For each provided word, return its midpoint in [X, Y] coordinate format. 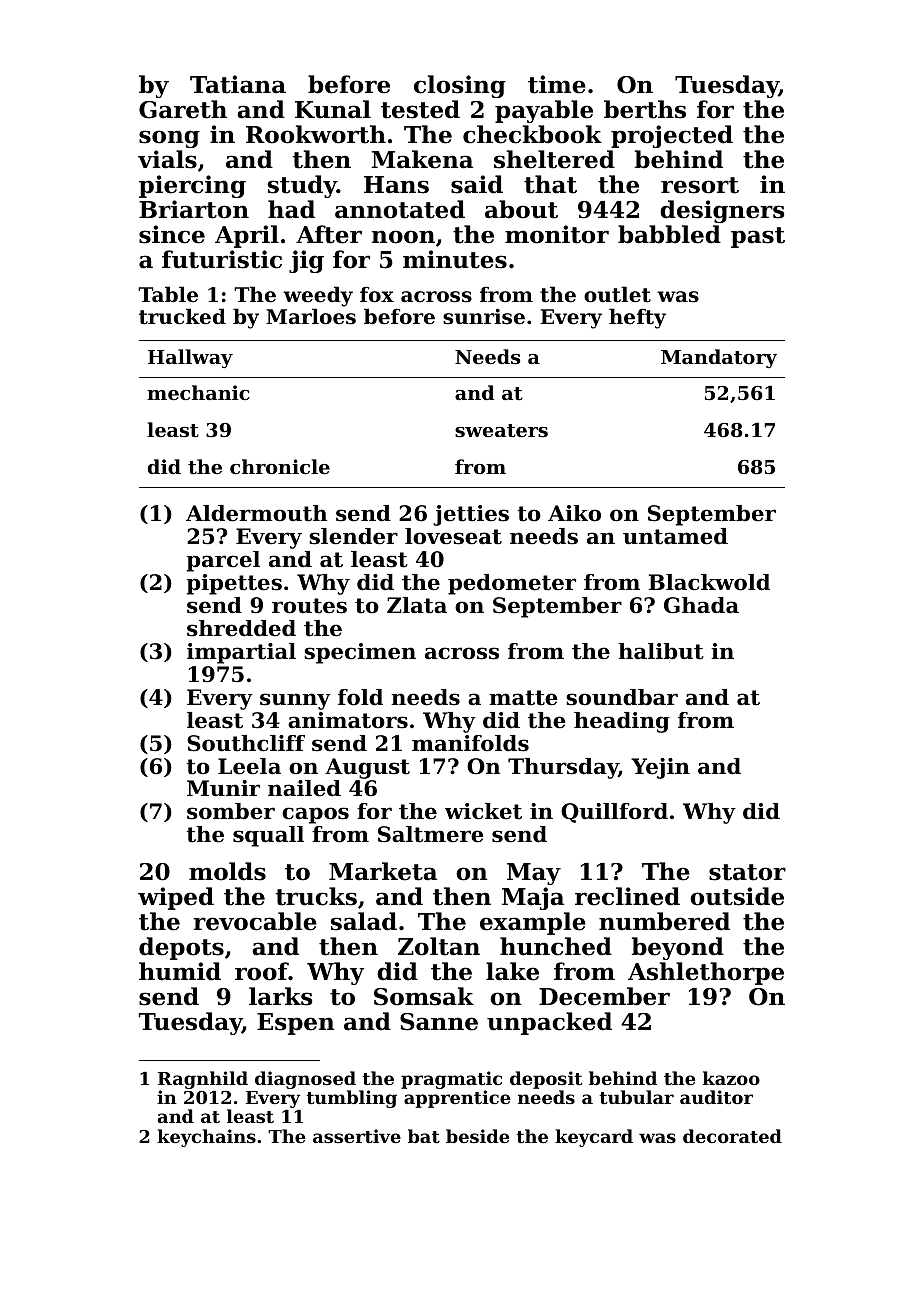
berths [645, 109]
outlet [617, 294]
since [172, 234]
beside [477, 1136]
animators [348, 720]
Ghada [701, 605]
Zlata [417, 605]
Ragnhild [203, 1080]
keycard [594, 1138]
